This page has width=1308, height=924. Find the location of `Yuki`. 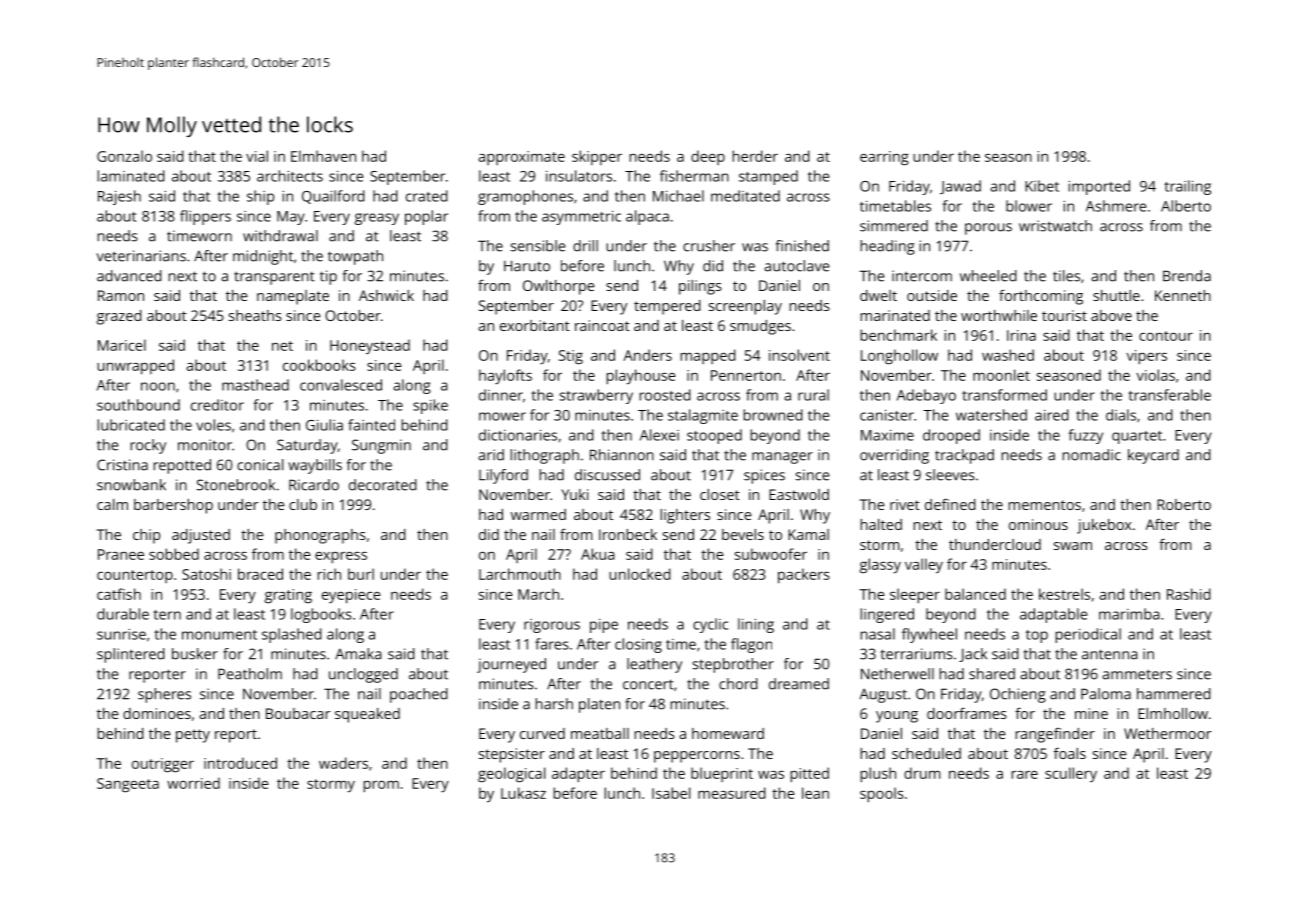

Yuki is located at coordinates (574, 494).
